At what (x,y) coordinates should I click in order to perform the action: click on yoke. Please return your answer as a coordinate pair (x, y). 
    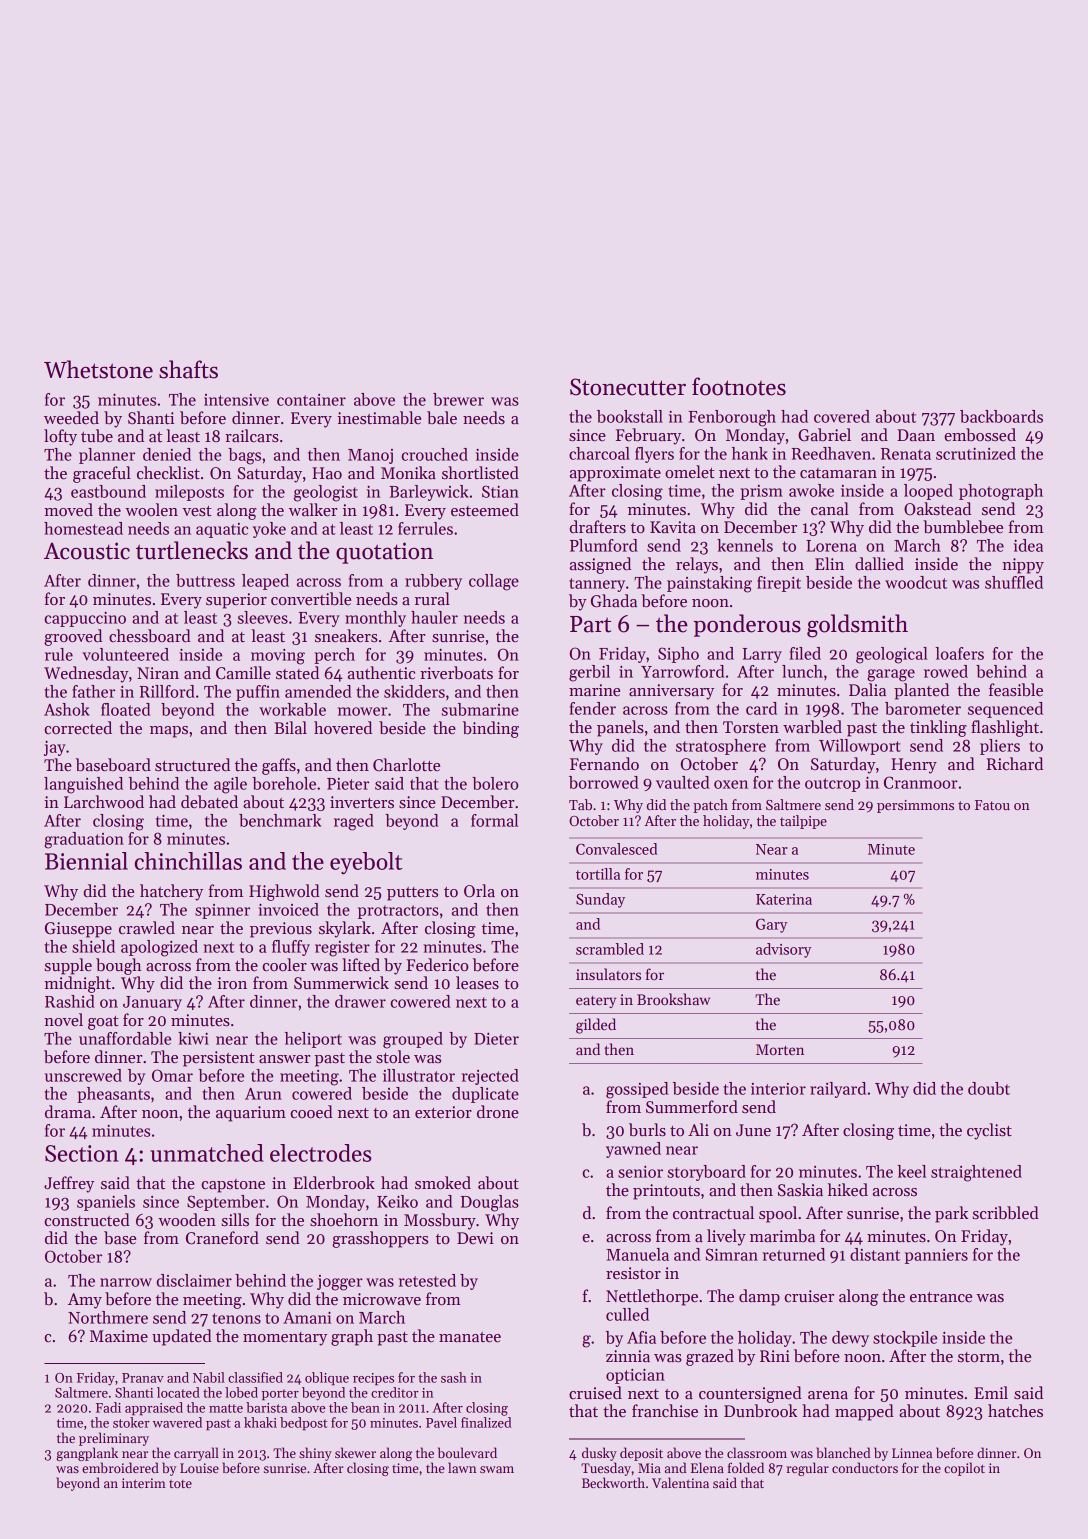
    Looking at the image, I should click on (269, 530).
